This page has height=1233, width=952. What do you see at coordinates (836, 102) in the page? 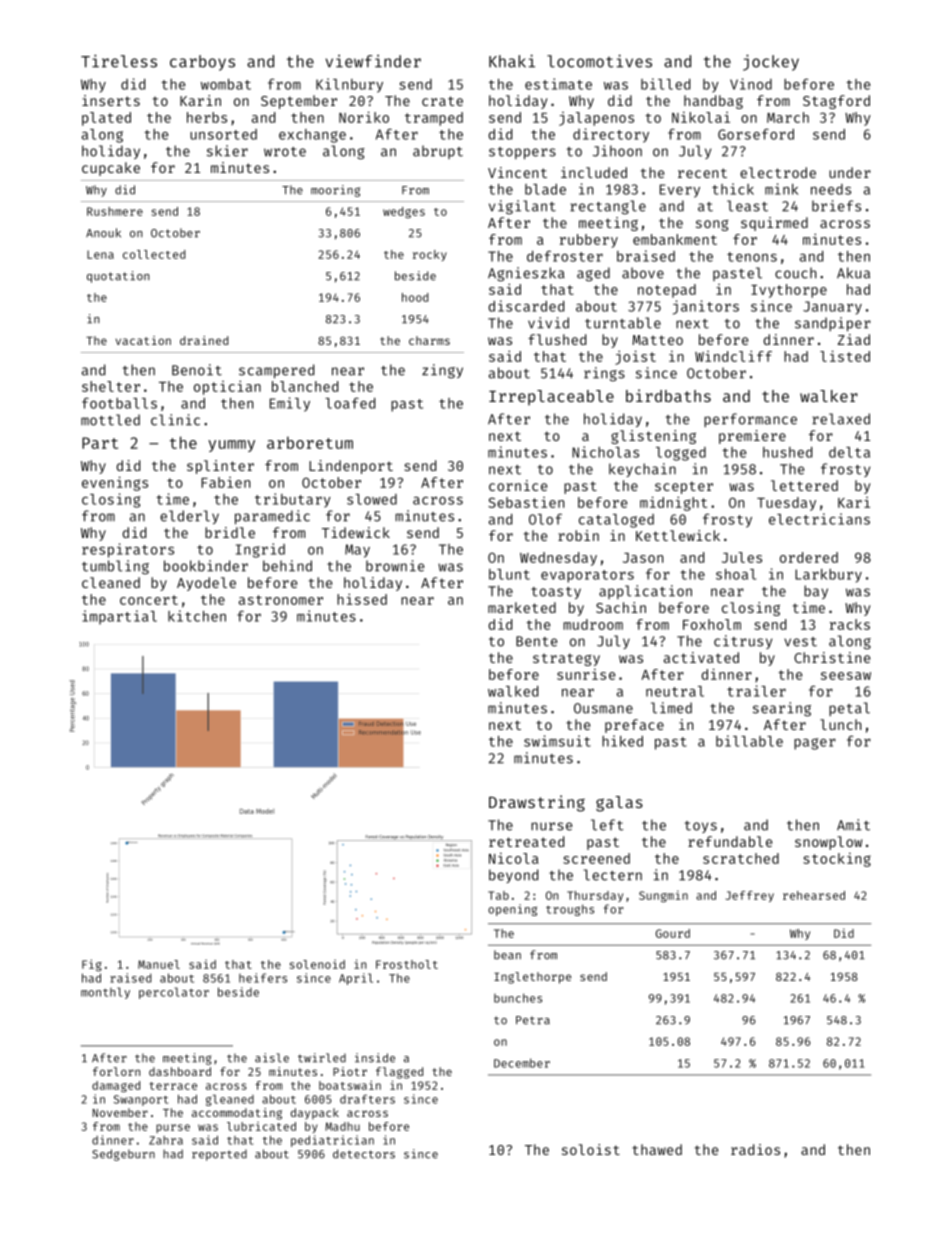
I see `Stagford` at bounding box center [836, 102].
